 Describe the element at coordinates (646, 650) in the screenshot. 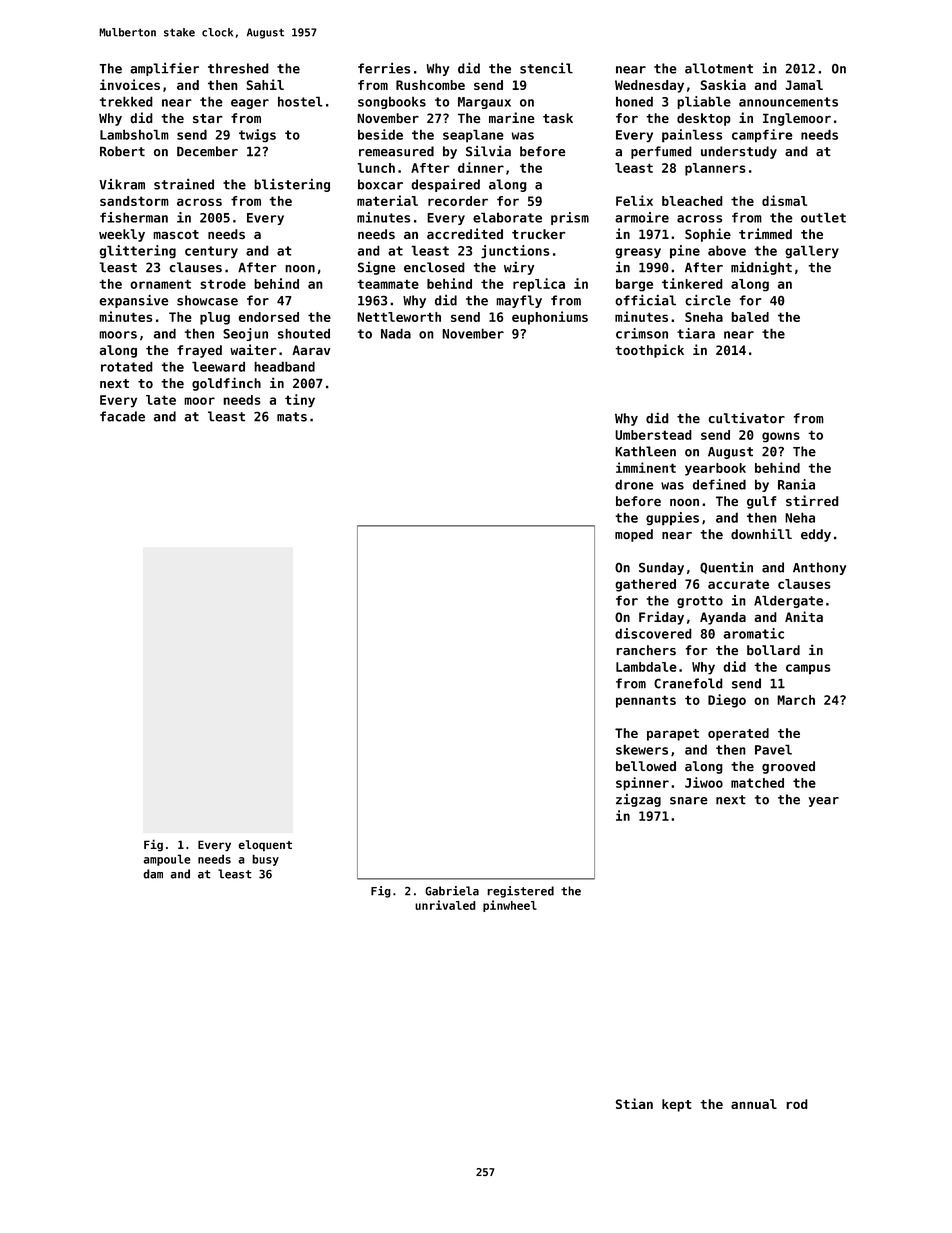

I see `ranchers` at that location.
